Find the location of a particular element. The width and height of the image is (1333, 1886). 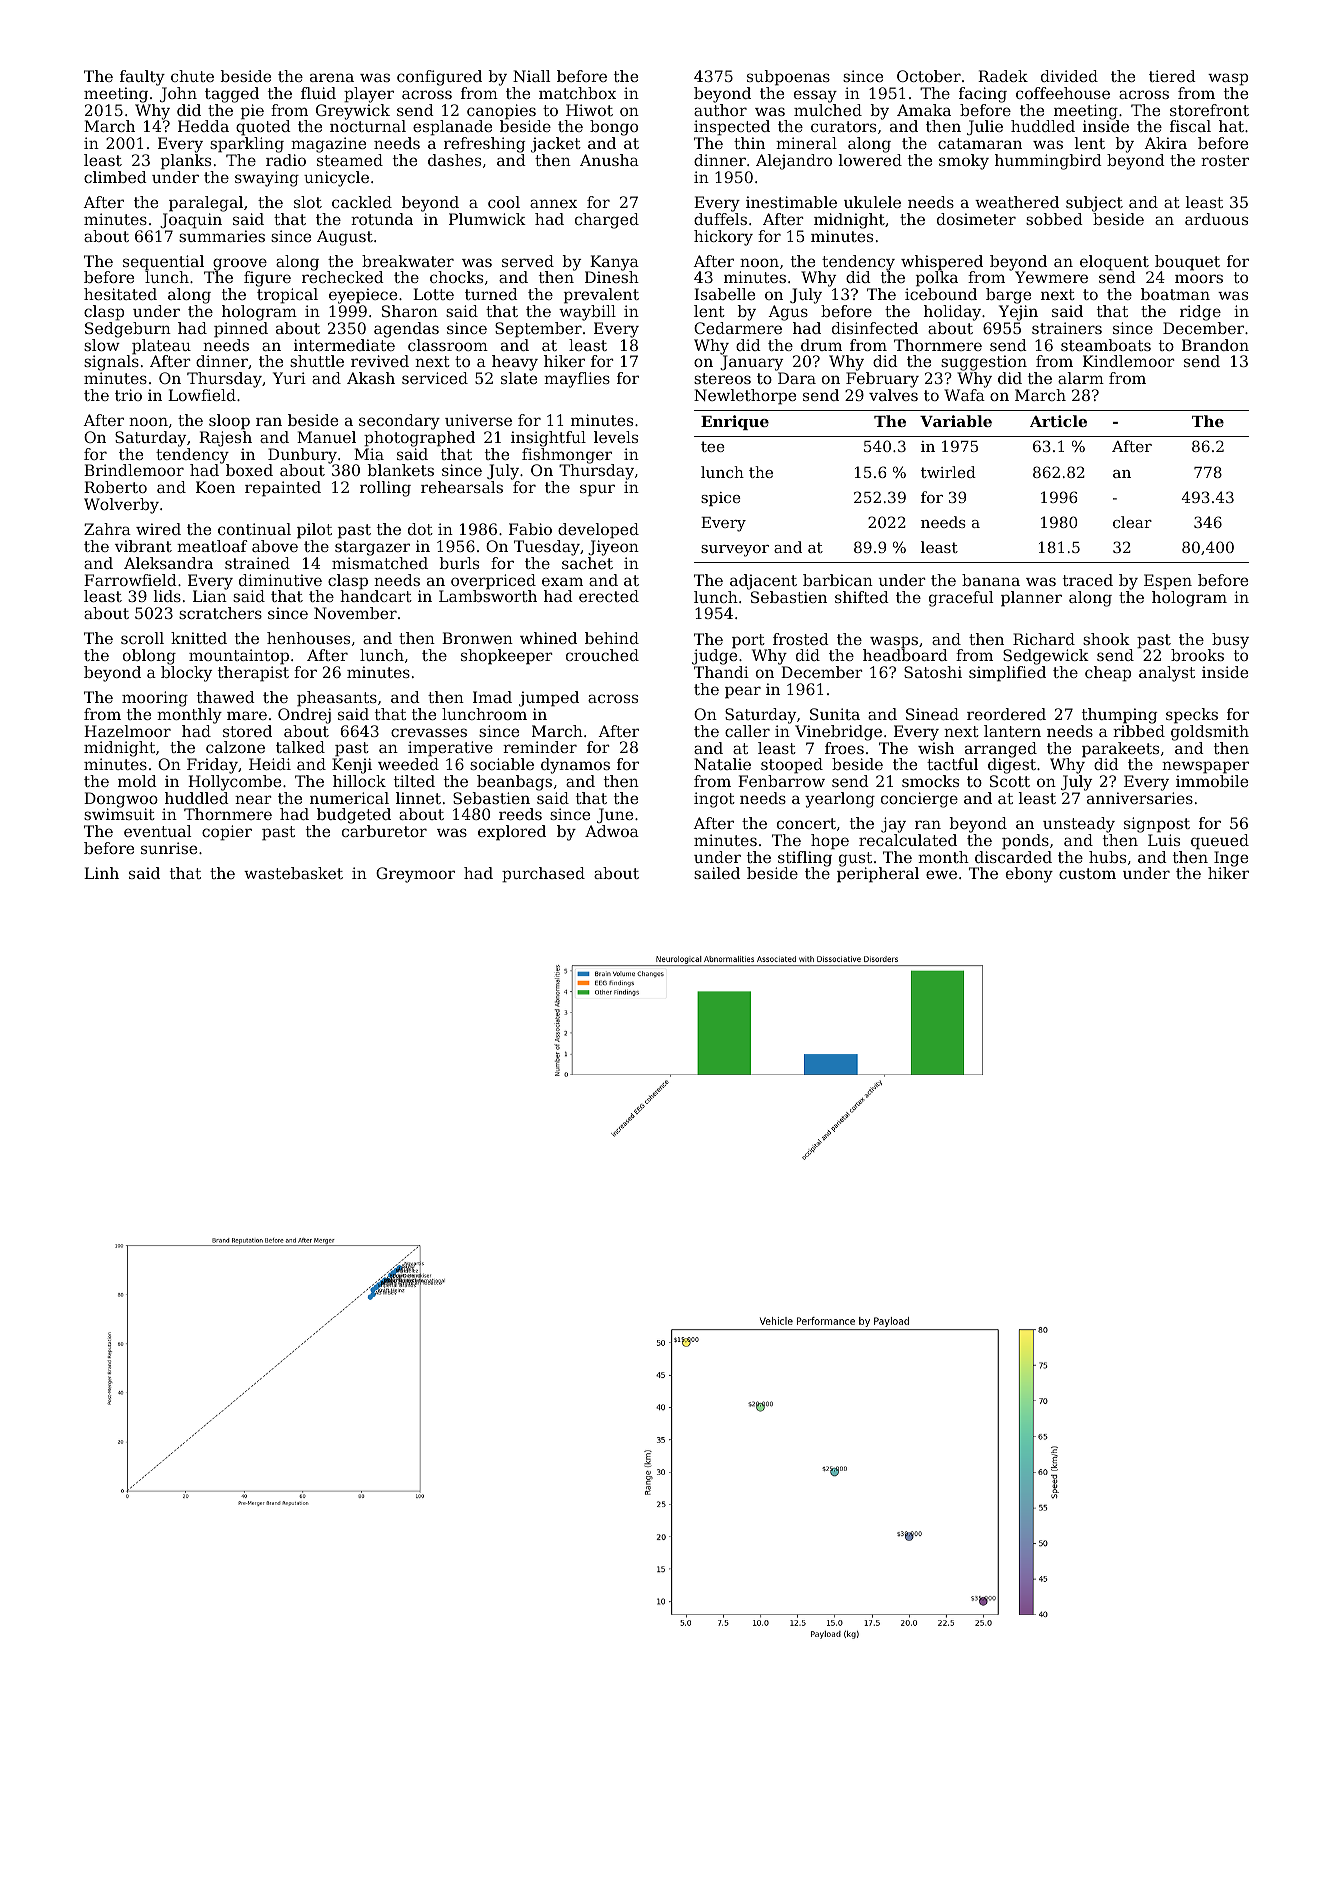

Manuel is located at coordinates (326, 437).
